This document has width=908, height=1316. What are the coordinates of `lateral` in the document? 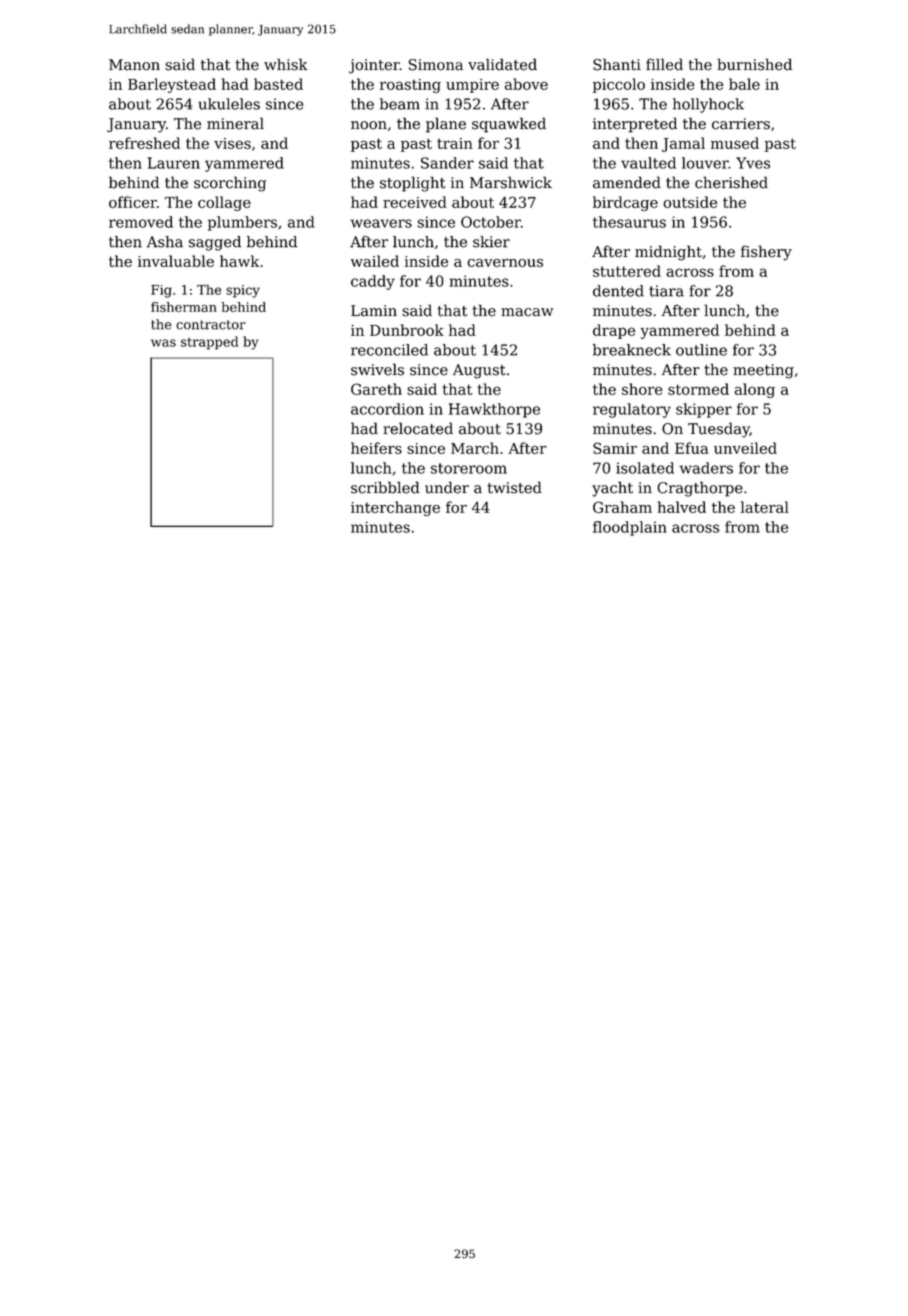 It's located at (764, 507).
